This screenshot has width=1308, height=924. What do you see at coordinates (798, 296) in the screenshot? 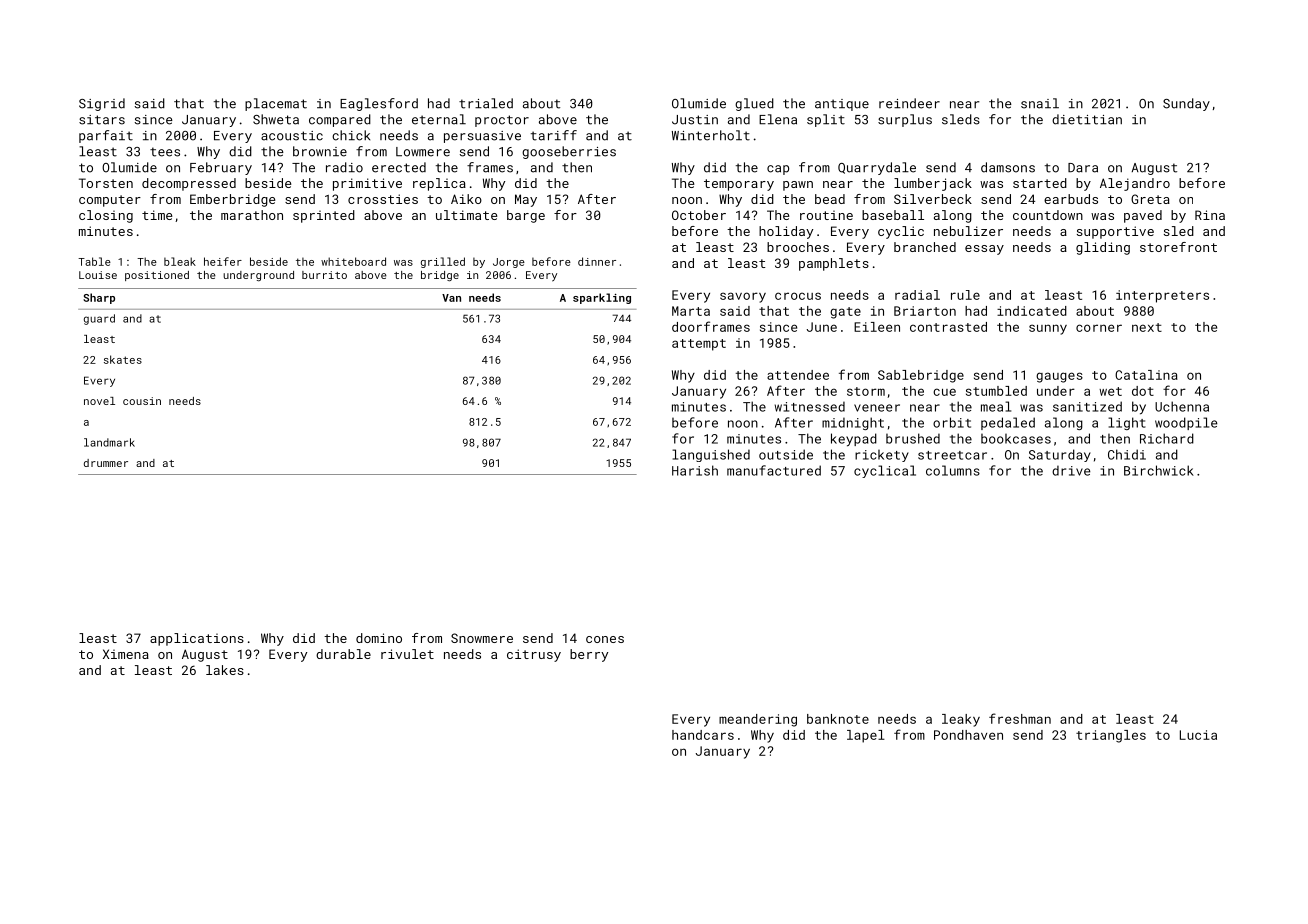
I see `crocus` at bounding box center [798, 296].
